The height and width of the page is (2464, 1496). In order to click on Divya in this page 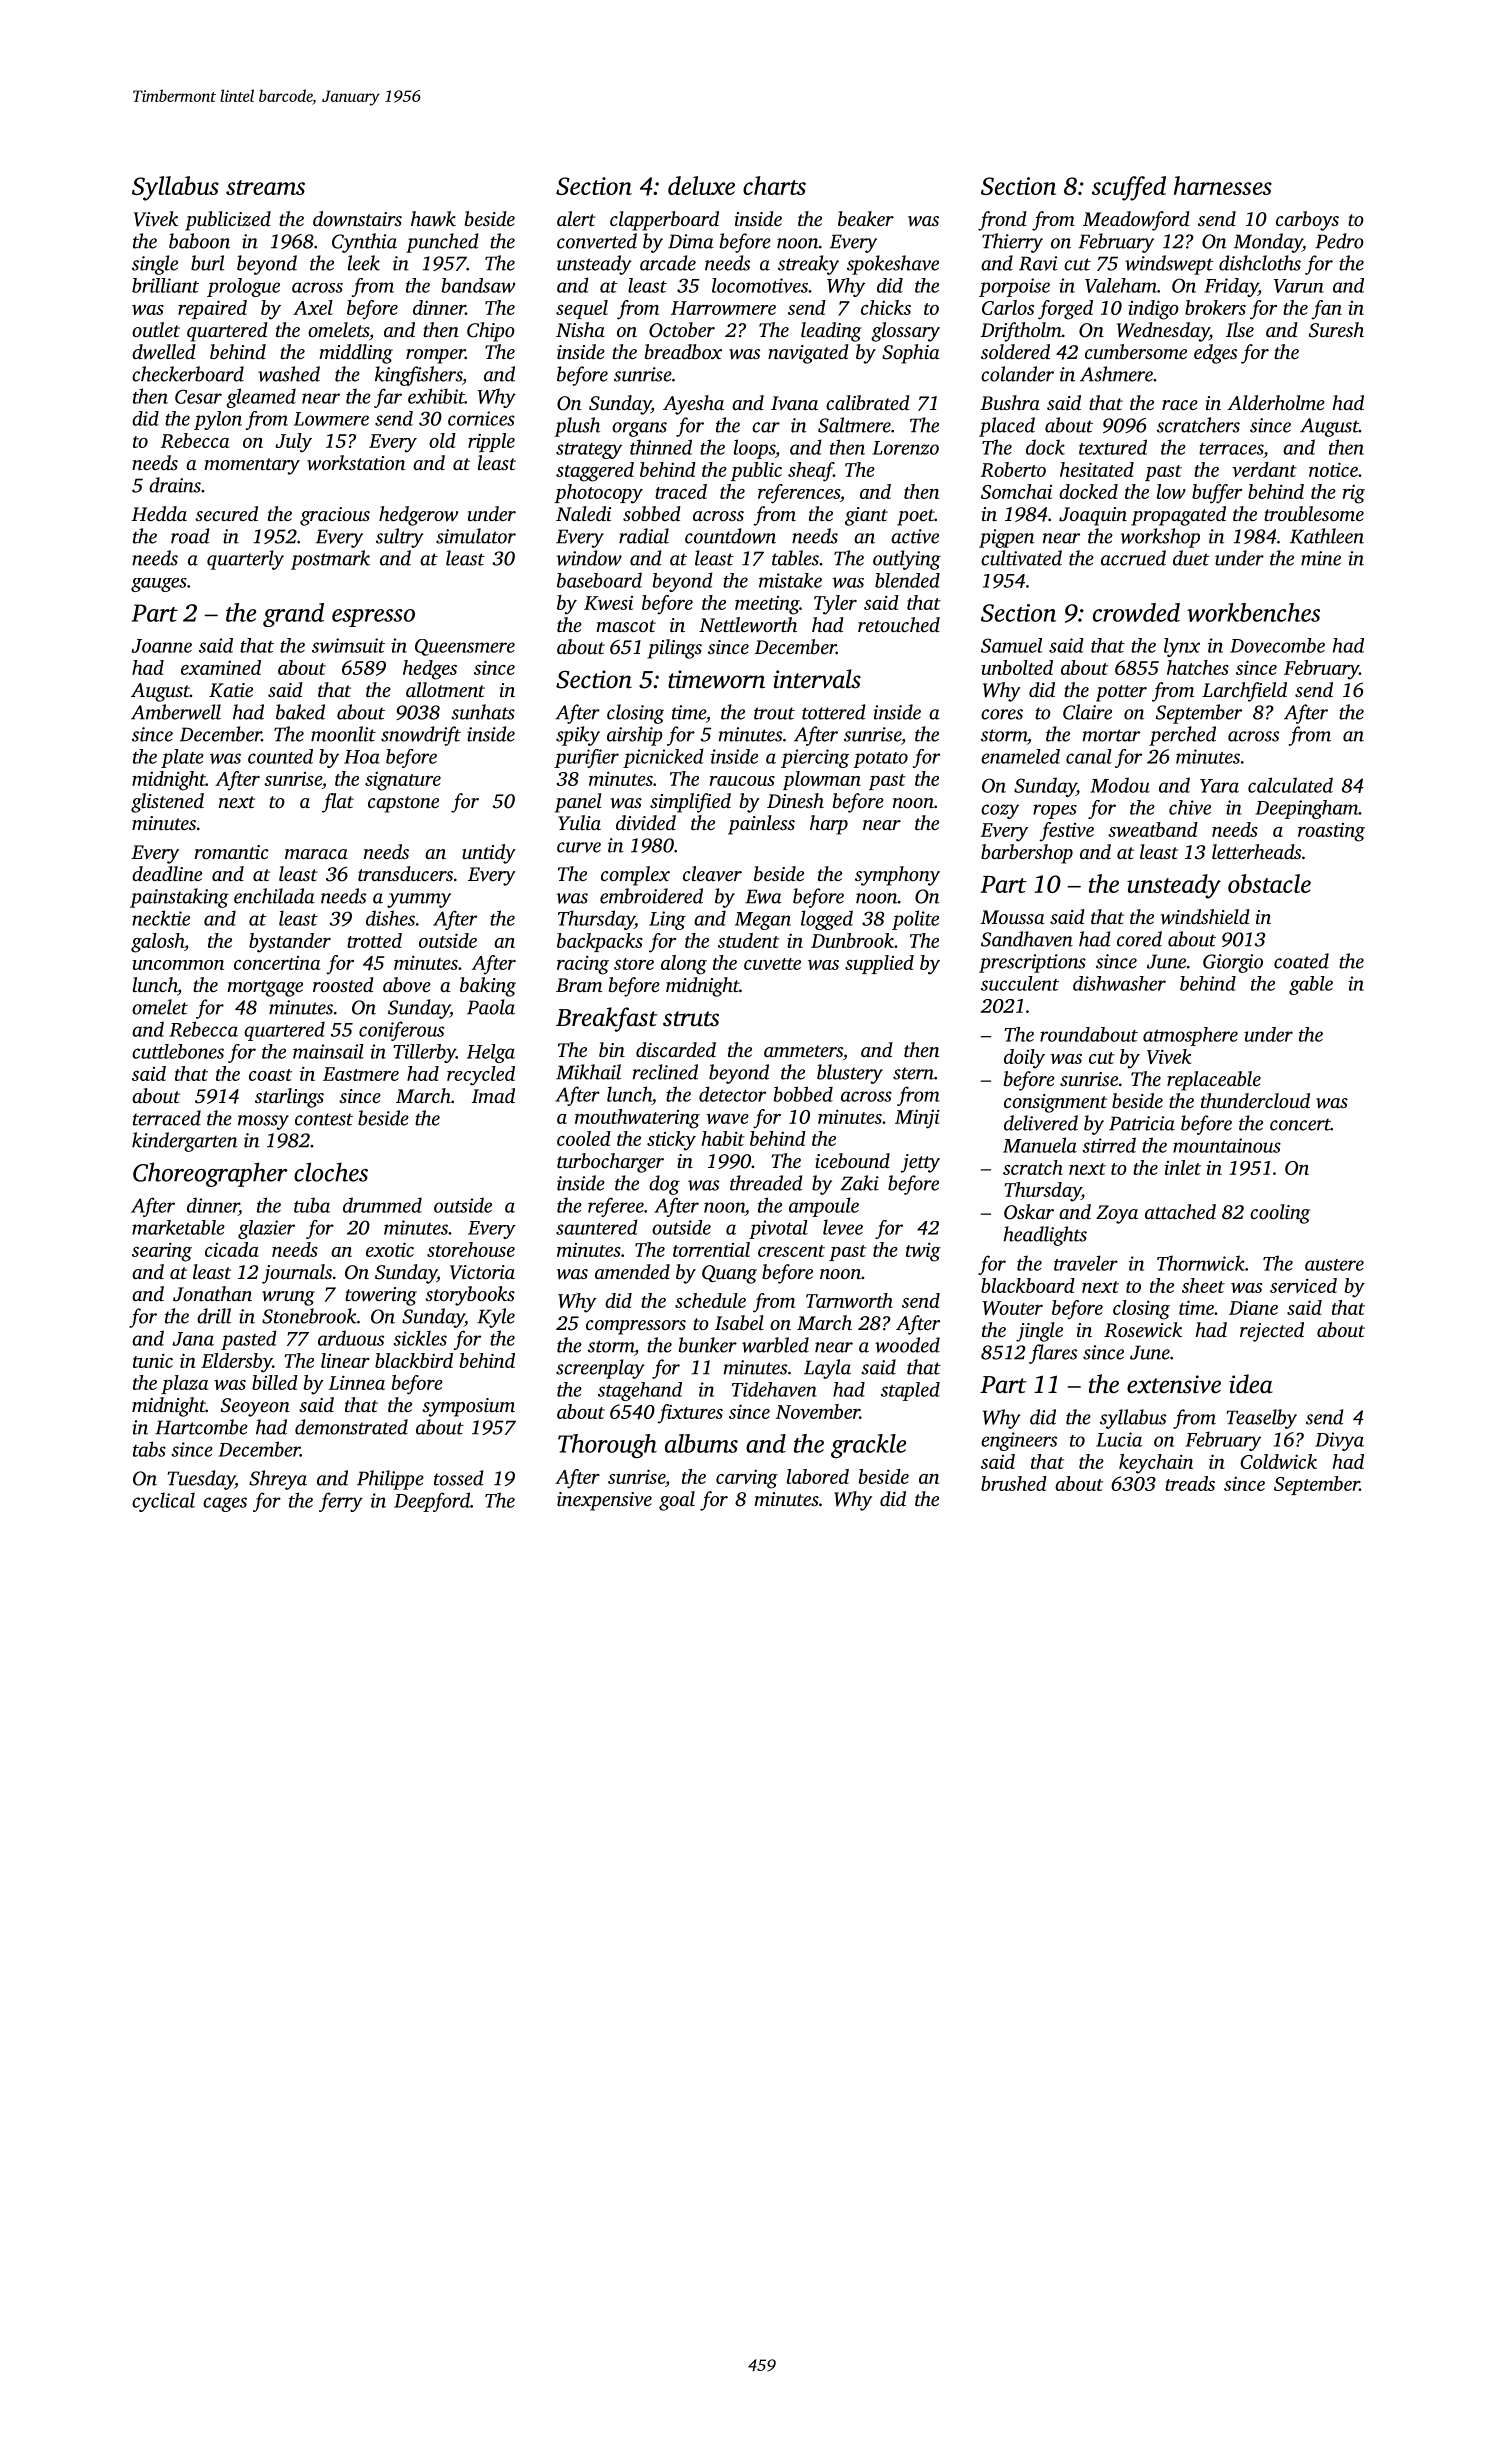, I will do `click(1339, 1441)`.
